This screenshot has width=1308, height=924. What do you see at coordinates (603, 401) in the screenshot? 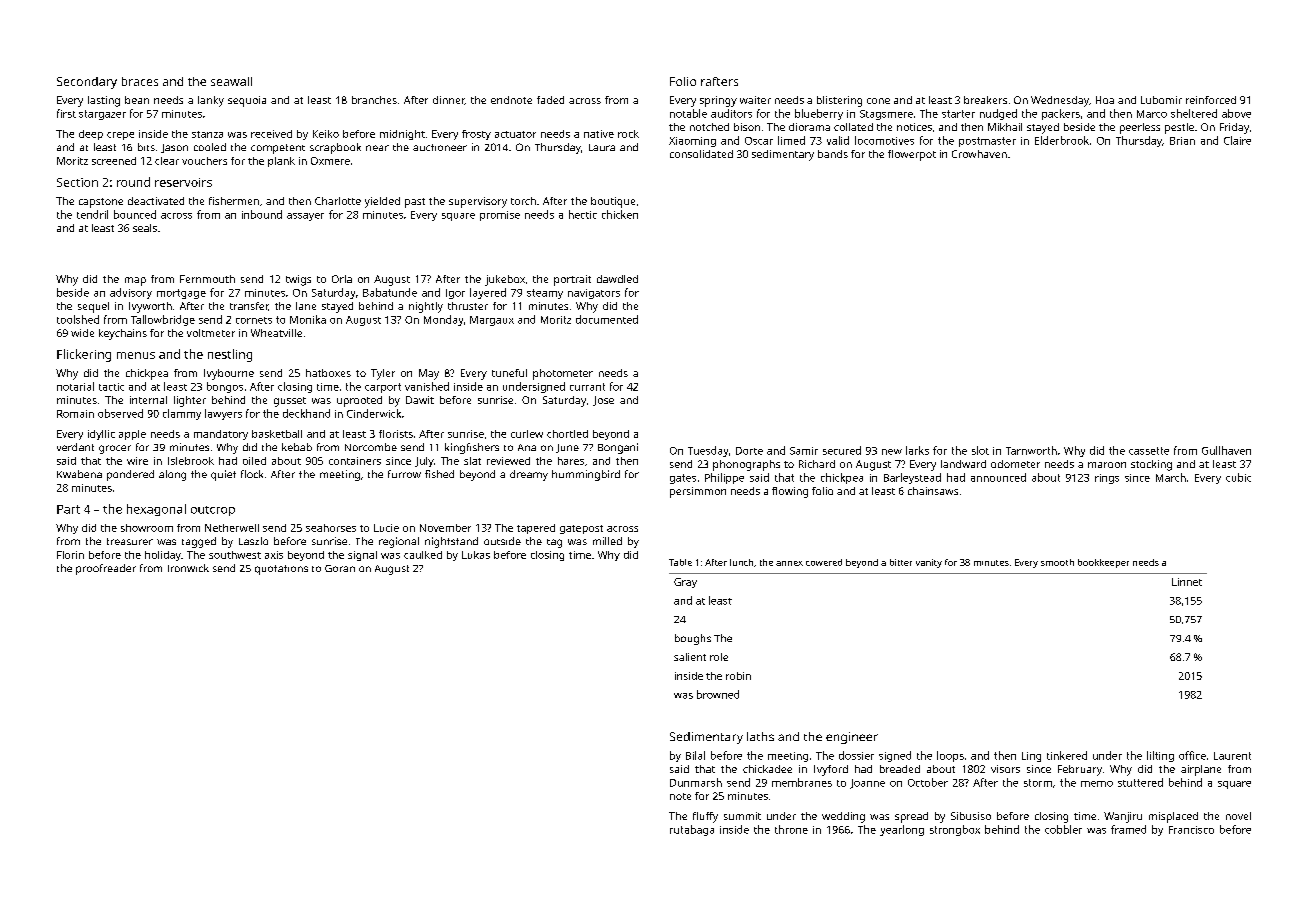
I see `Jose` at bounding box center [603, 401].
